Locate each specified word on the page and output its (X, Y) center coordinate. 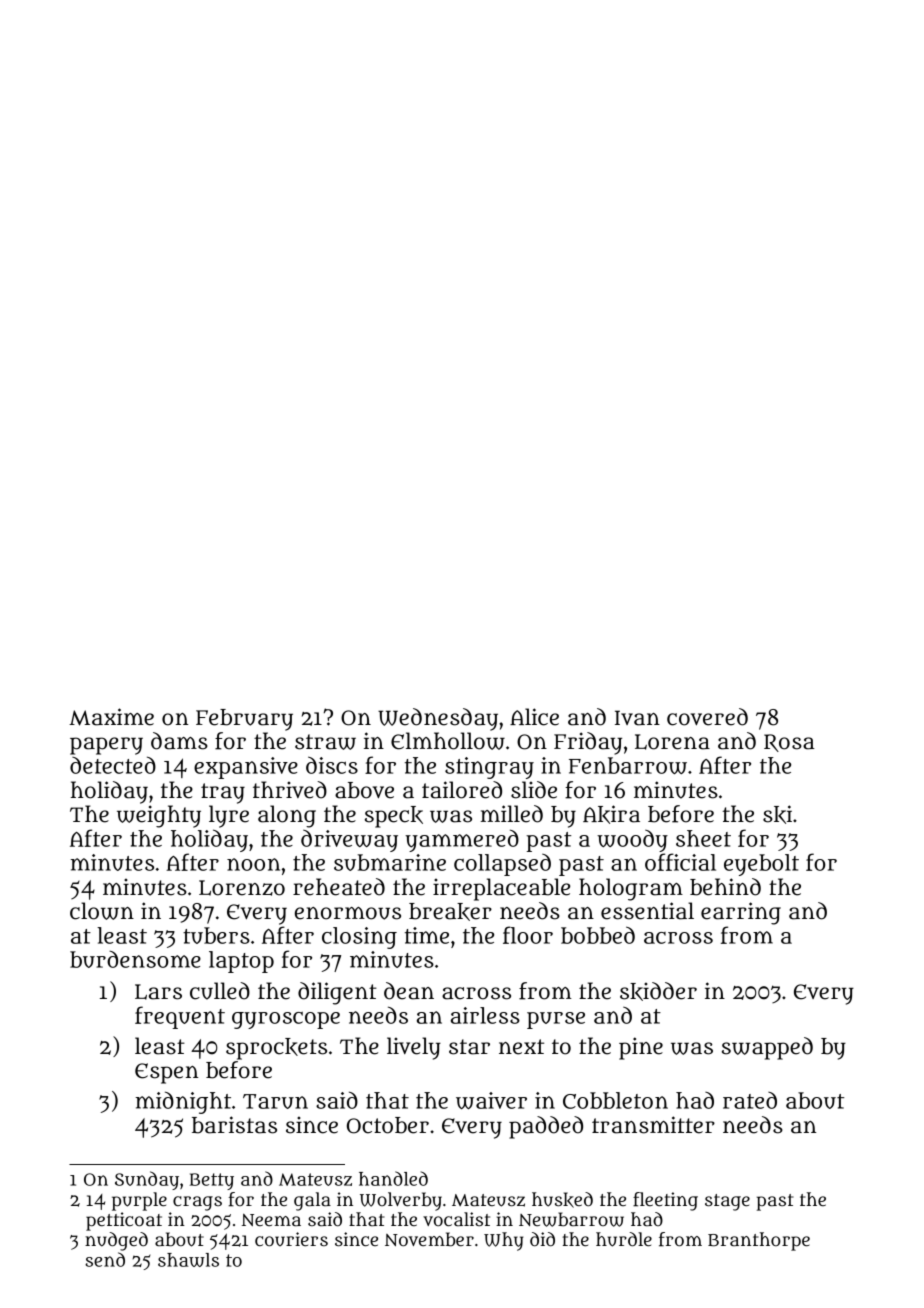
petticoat (124, 1221)
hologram (631, 889)
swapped (767, 1048)
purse (556, 1020)
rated (750, 1100)
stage (727, 1202)
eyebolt (761, 865)
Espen (167, 1073)
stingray (489, 768)
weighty (159, 816)
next (521, 1047)
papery (106, 746)
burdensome (135, 959)
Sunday (147, 1180)
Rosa (789, 743)
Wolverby (401, 1201)
